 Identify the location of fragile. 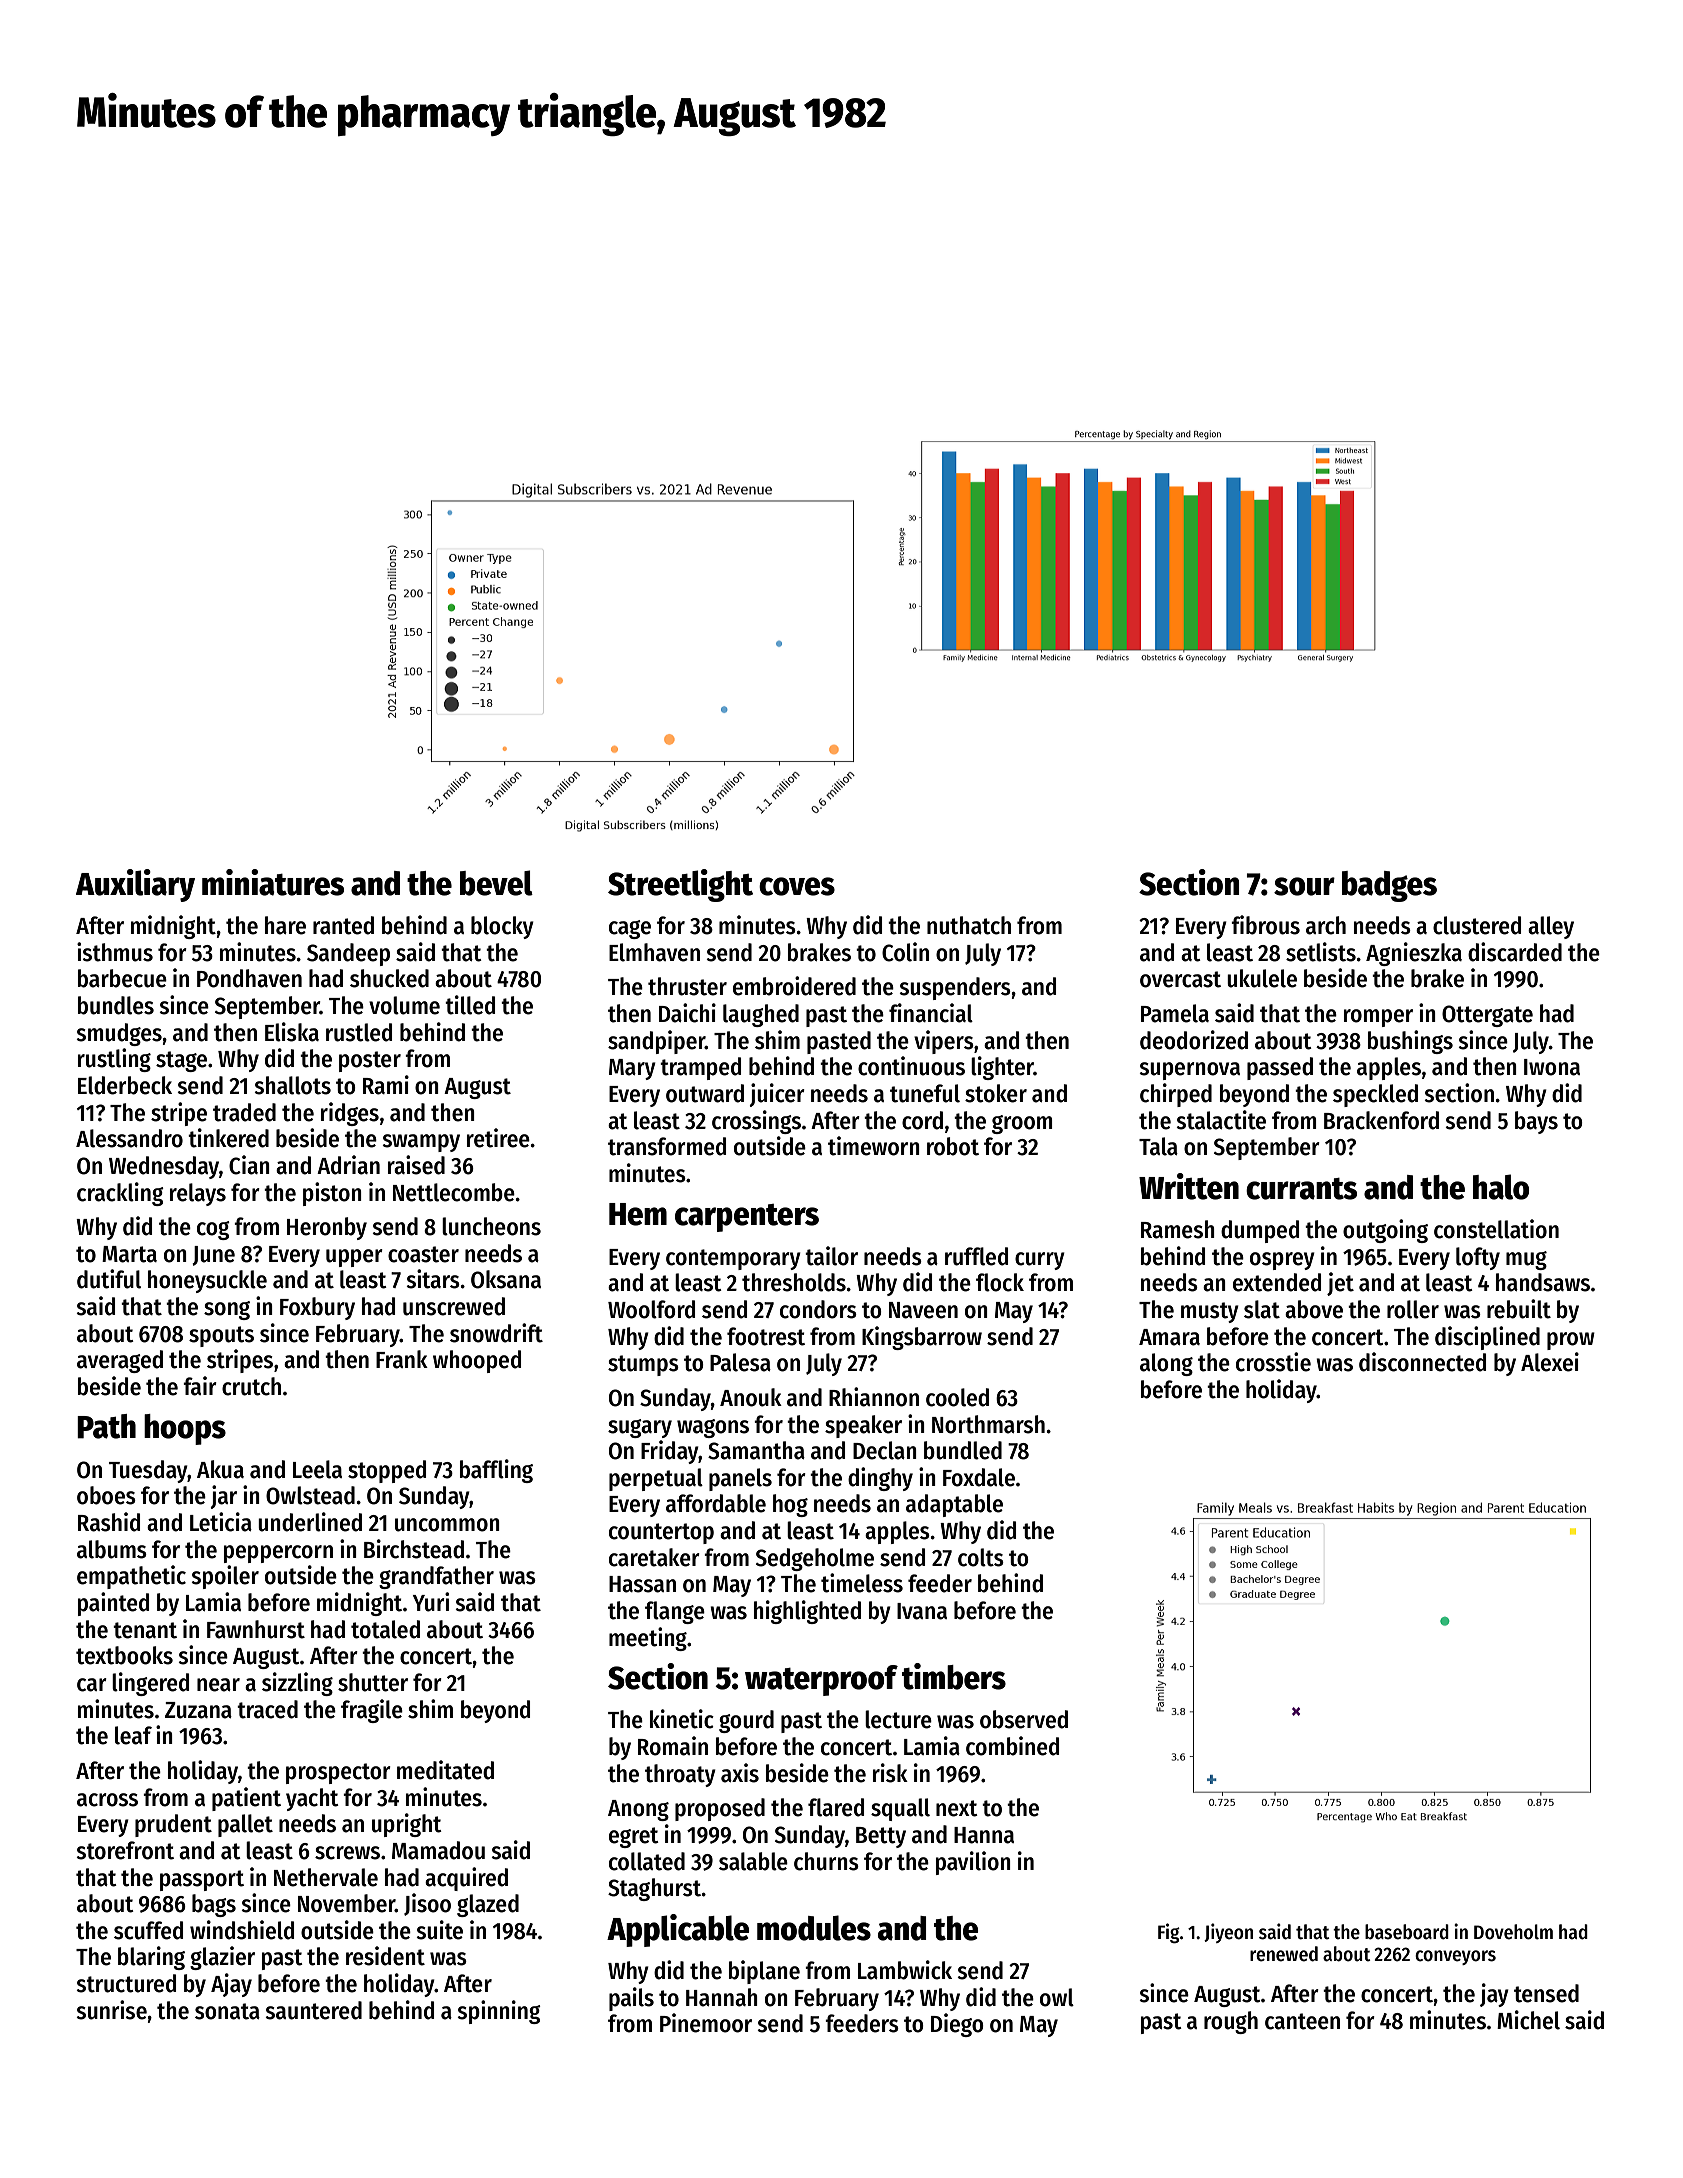
(372, 1711).
